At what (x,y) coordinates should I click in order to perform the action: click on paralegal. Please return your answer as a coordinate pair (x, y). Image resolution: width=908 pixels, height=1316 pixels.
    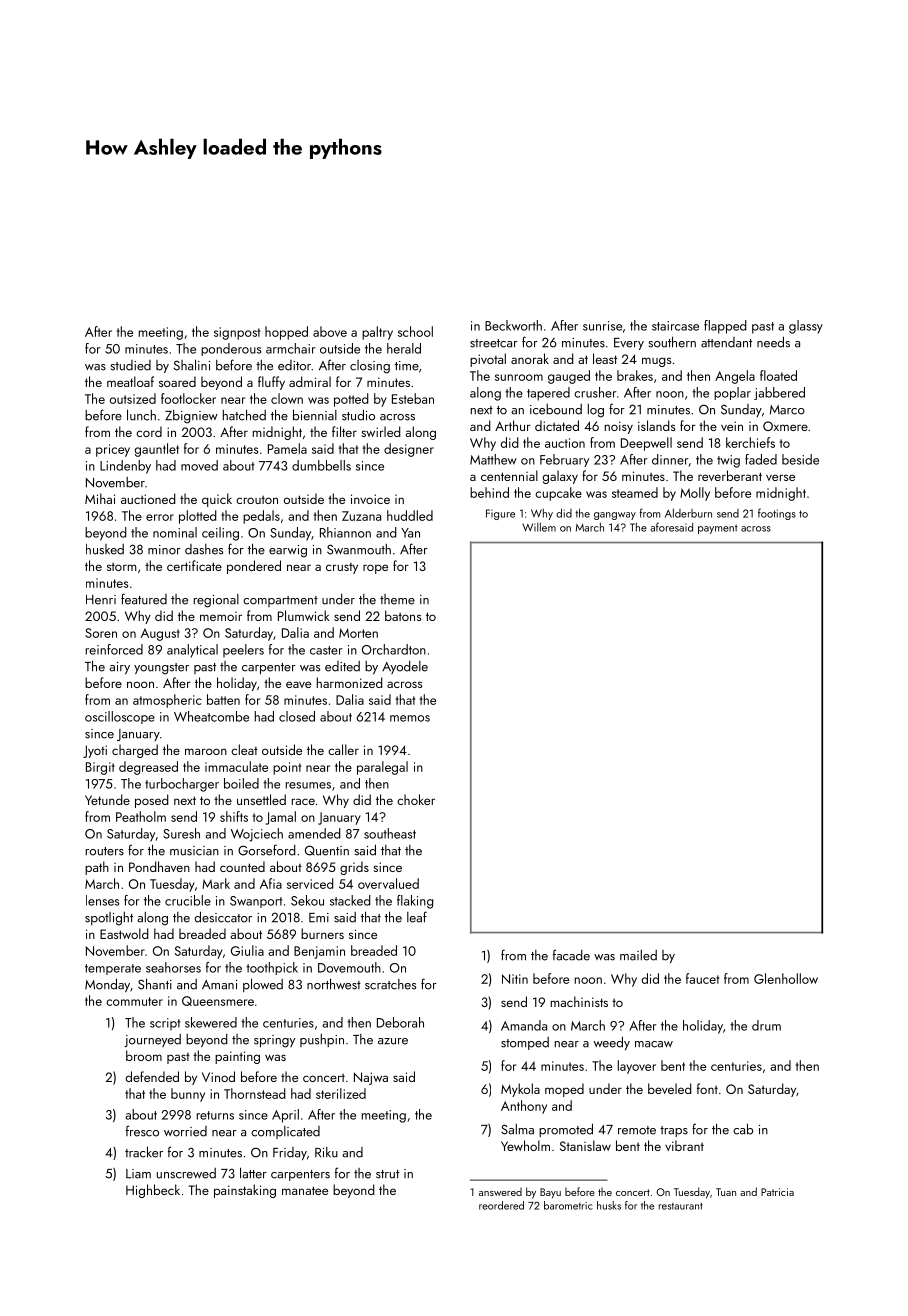
    Looking at the image, I should click on (382, 768).
